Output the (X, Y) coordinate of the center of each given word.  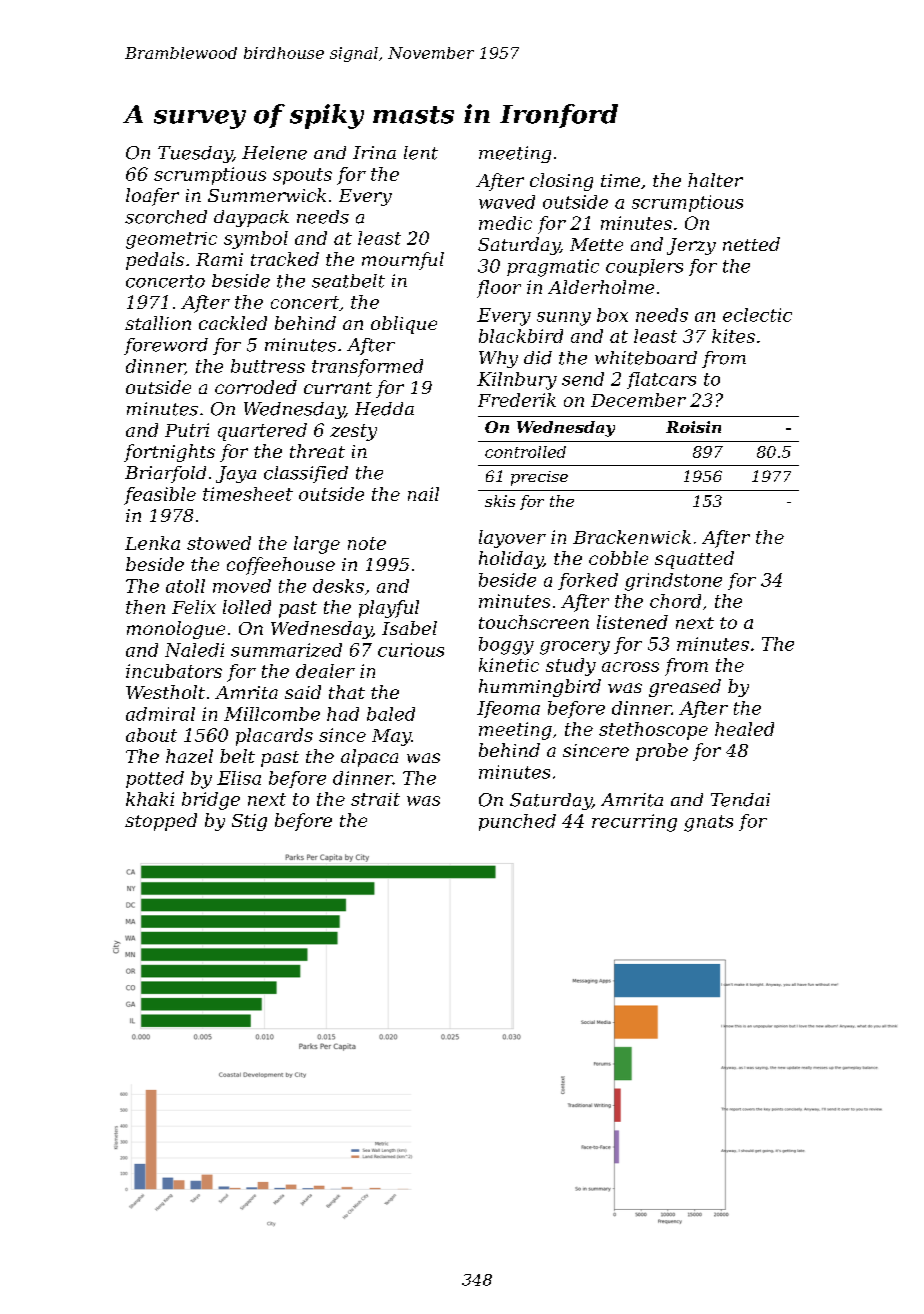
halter (715, 180)
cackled (233, 323)
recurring (634, 823)
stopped (161, 822)
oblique (404, 325)
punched (517, 822)
